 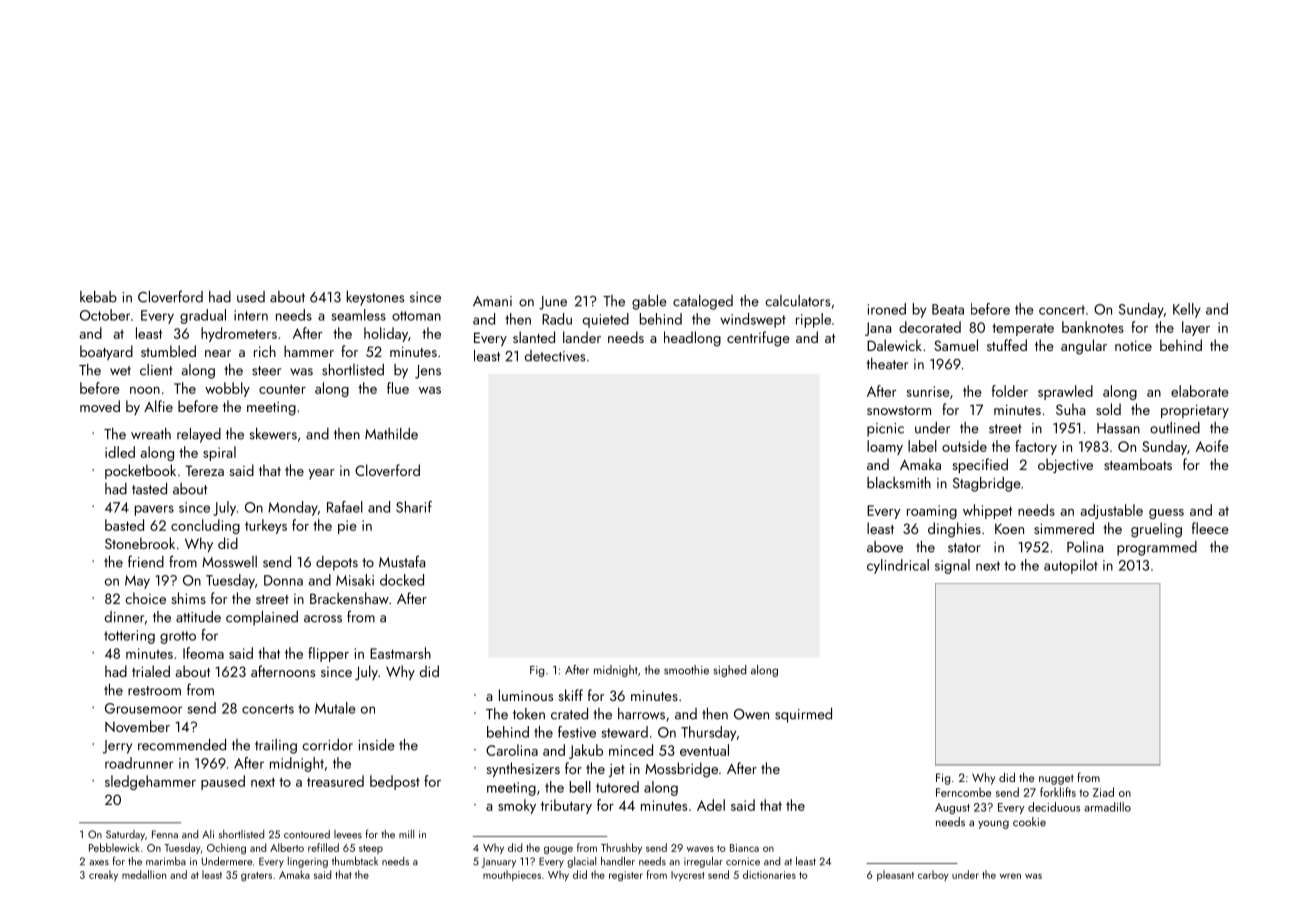 I want to click on October, so click(x=105, y=315).
